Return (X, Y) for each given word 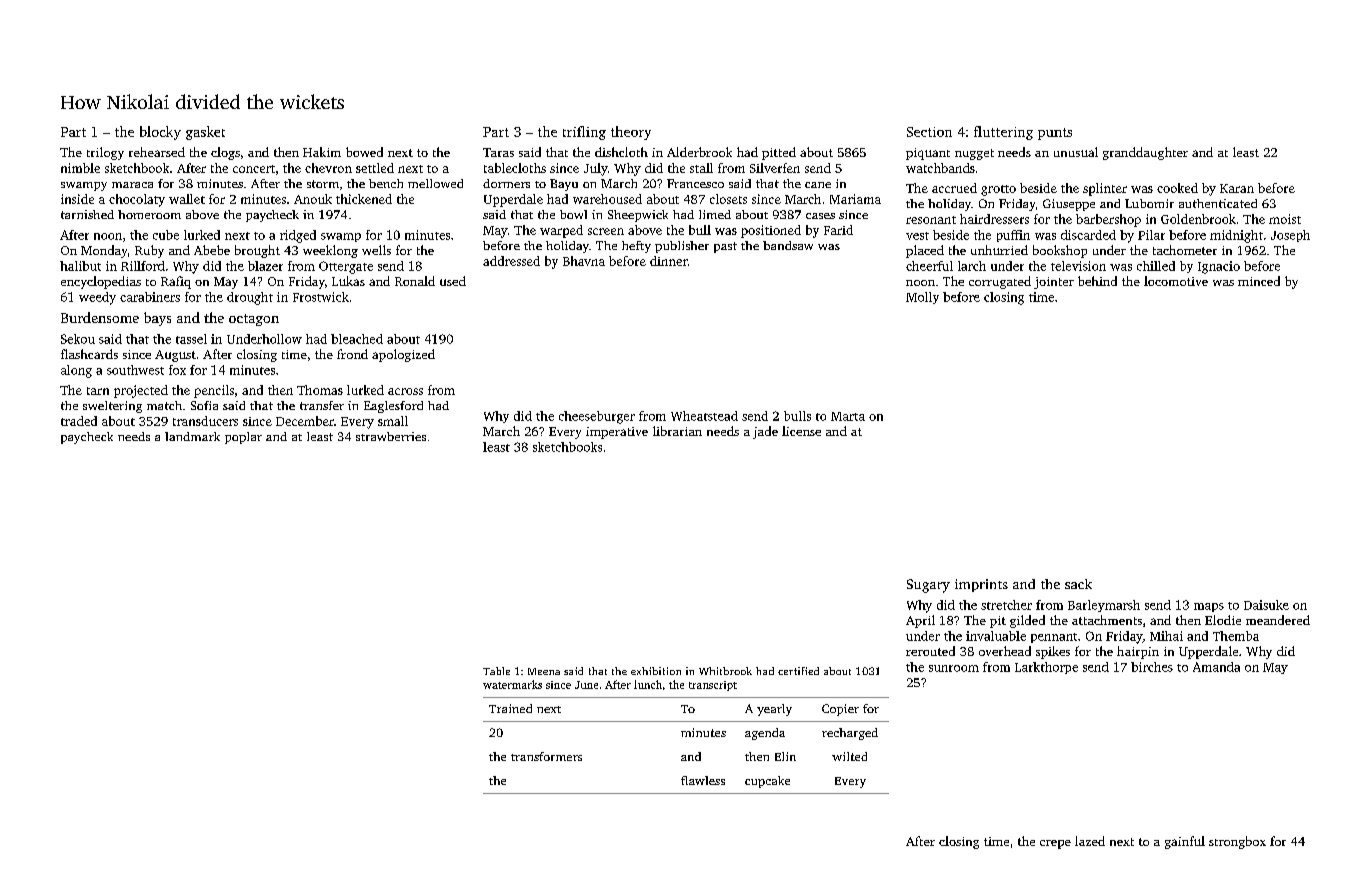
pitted (779, 153)
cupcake (767, 782)
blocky (160, 133)
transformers (546, 756)
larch (972, 266)
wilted (849, 756)
